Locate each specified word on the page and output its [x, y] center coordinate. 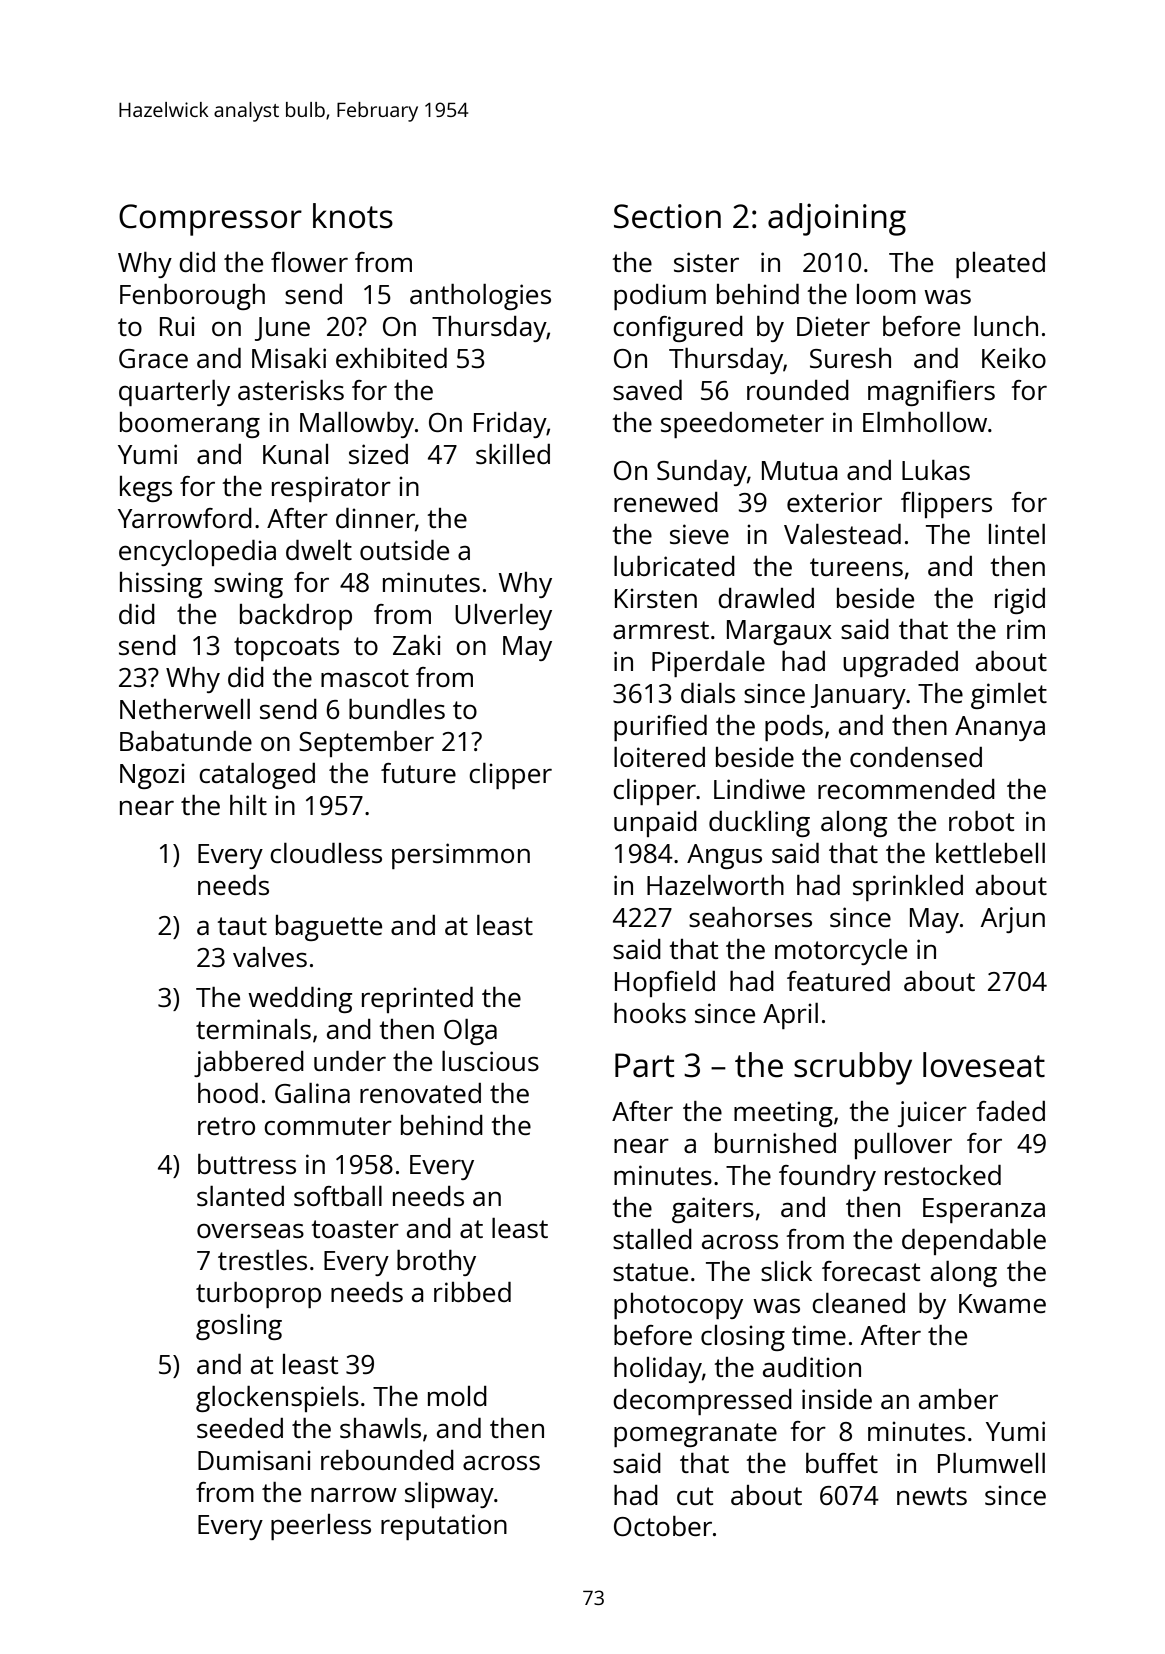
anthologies [480, 297]
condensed [916, 757]
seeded [240, 1428]
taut [242, 926]
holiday [658, 1370]
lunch [1006, 326]
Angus [724, 856]
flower [309, 262]
